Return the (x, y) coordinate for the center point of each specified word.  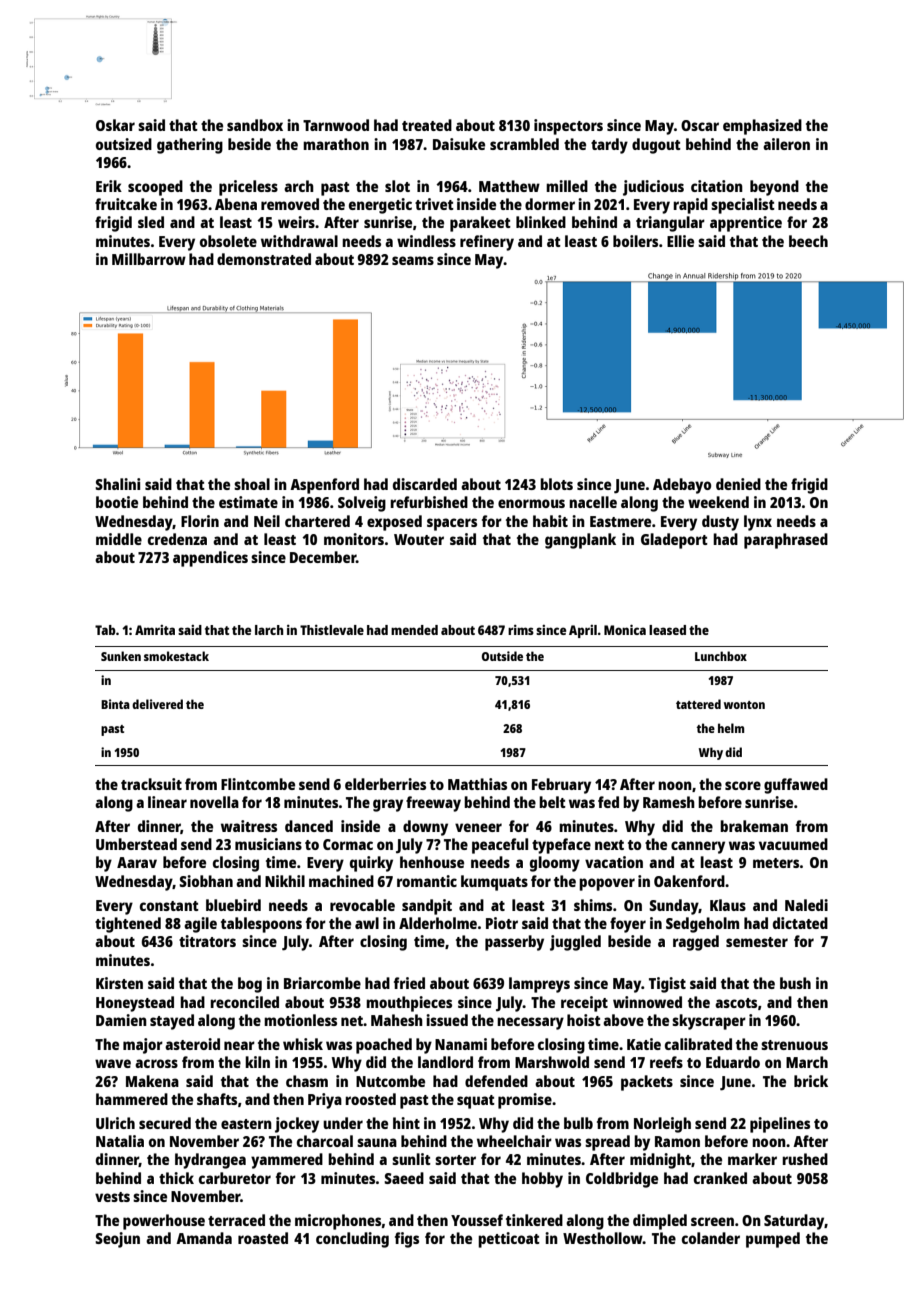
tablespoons (261, 925)
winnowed (647, 1002)
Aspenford (324, 486)
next (609, 845)
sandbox (255, 125)
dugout (656, 146)
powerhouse (164, 1222)
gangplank (580, 541)
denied (738, 484)
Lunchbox (721, 656)
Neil (267, 521)
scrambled (524, 144)
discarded (425, 484)
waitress (249, 826)
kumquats (494, 883)
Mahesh (397, 1020)
